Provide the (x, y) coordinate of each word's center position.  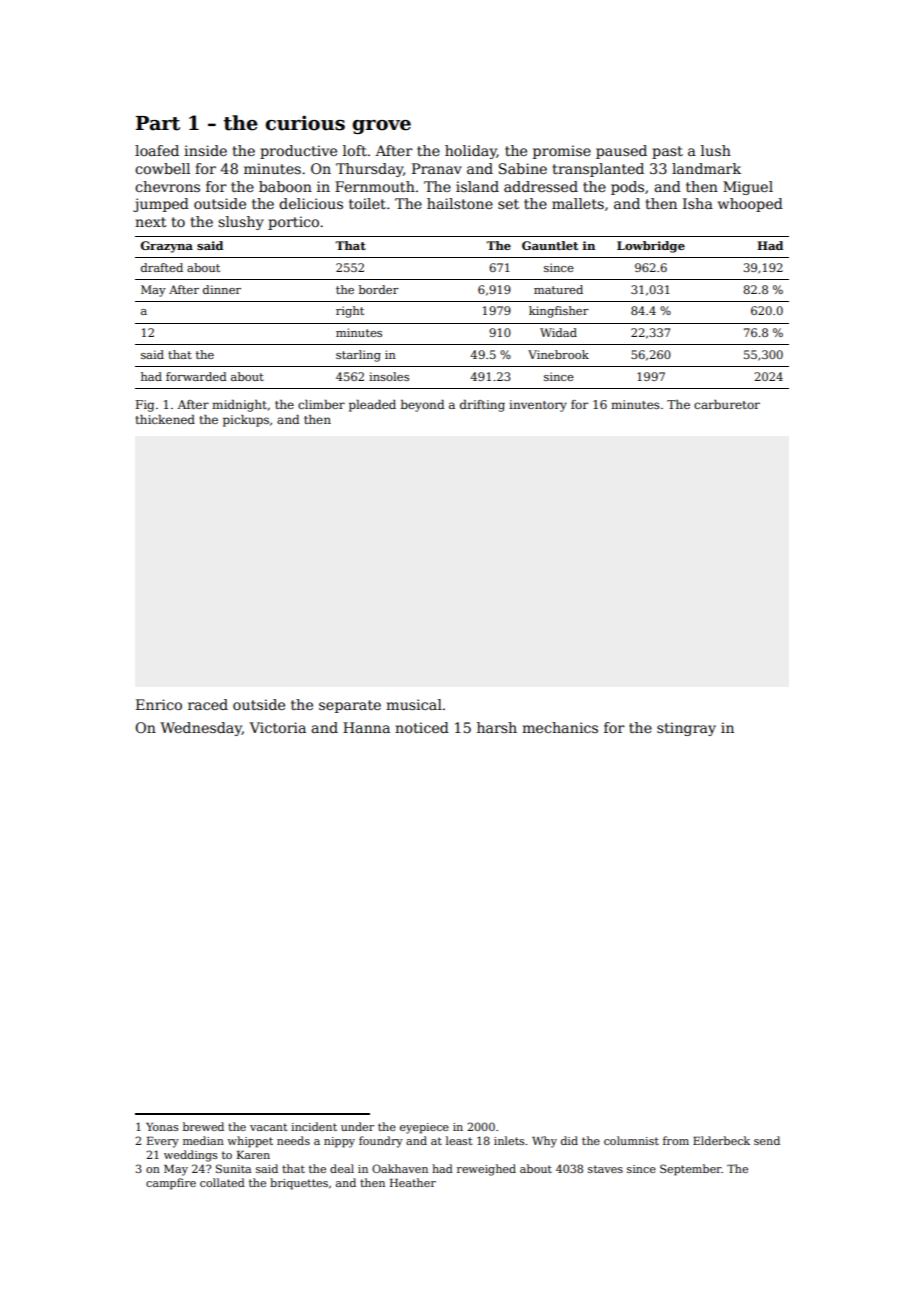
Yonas (162, 1127)
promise (562, 152)
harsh (497, 727)
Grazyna (167, 247)
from (676, 1140)
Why (544, 1142)
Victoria (277, 727)
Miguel (748, 188)
